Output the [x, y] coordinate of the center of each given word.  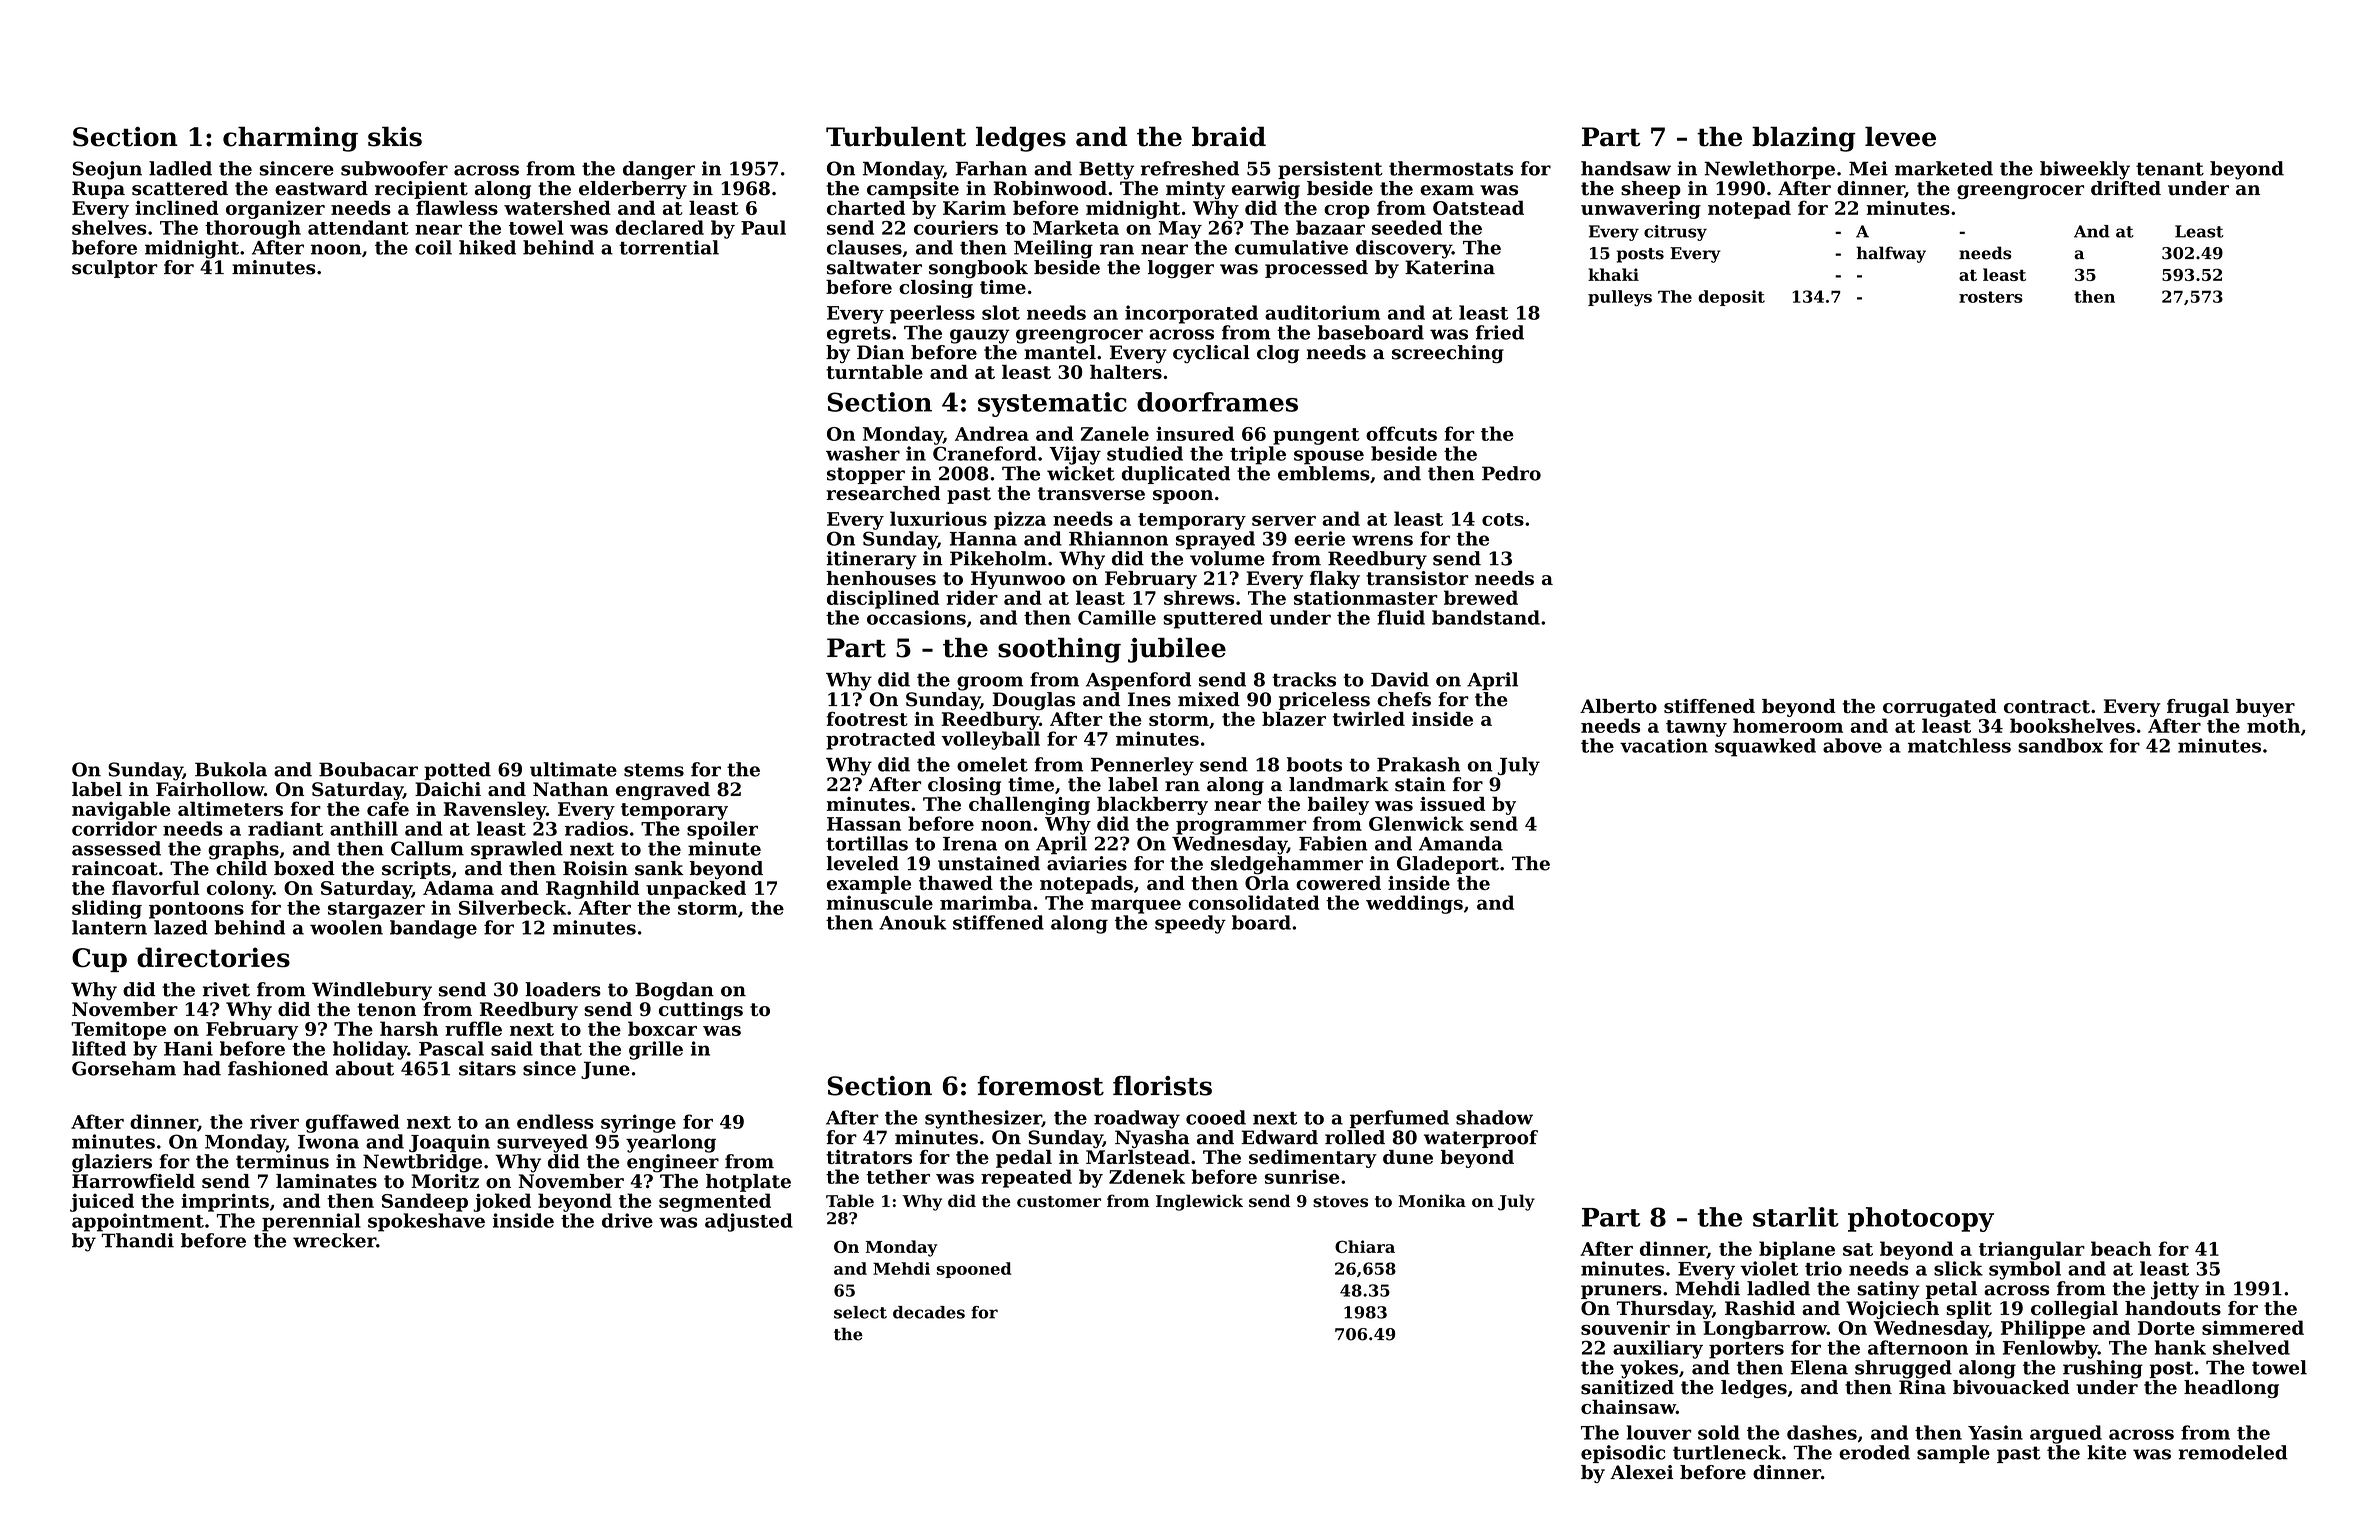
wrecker [334, 1240]
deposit [1731, 298]
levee [1900, 136]
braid [1229, 136]
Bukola [231, 769]
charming [290, 139]
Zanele [1115, 433]
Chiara [1365, 1246]
